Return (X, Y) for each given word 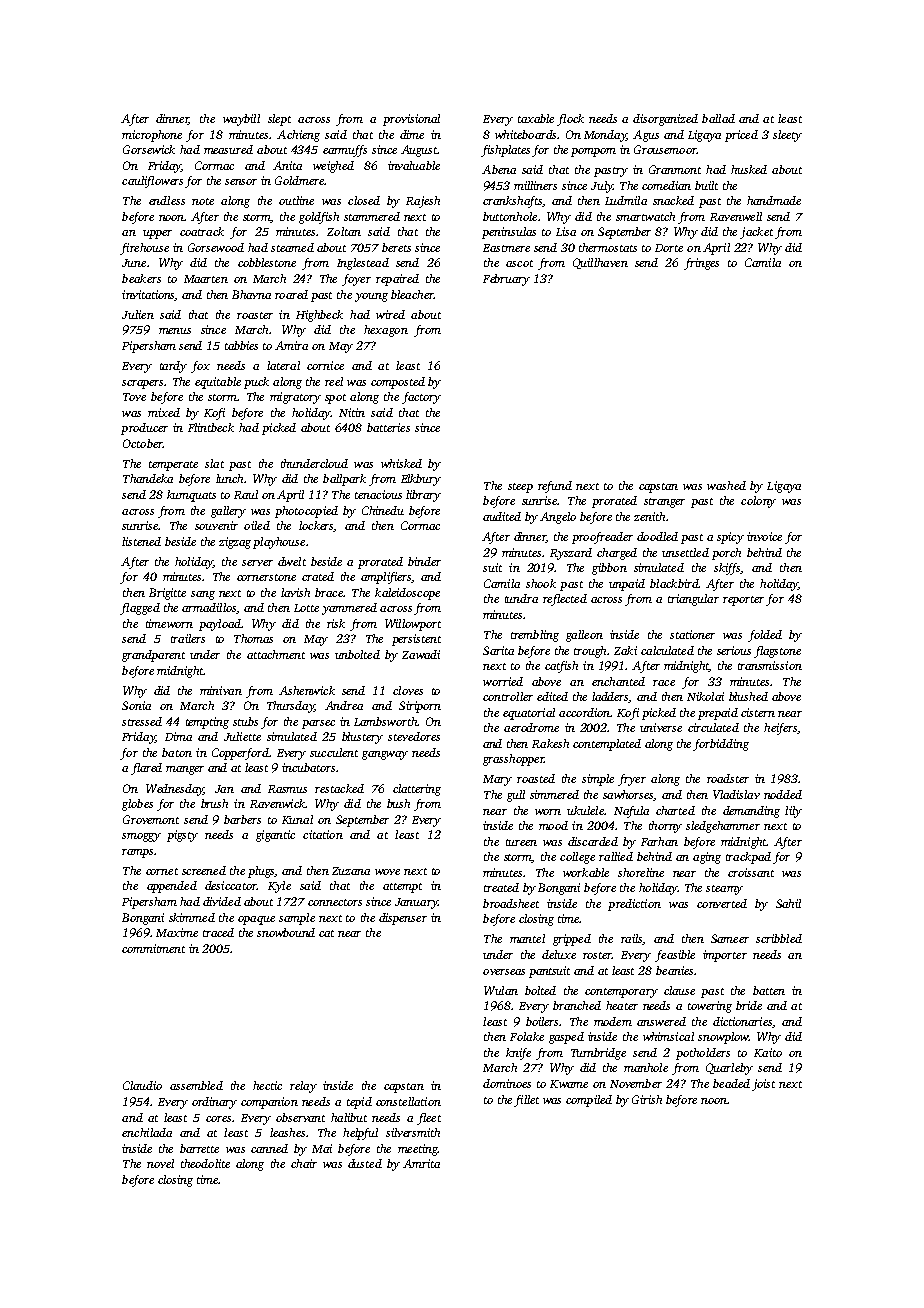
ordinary (214, 1103)
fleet (429, 1119)
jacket (756, 233)
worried (503, 681)
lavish (295, 592)
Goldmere (299, 180)
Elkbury (421, 480)
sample (297, 919)
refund (555, 487)
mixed (164, 412)
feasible (675, 956)
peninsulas (509, 233)
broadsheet (511, 903)
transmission (770, 665)
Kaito (768, 1052)
